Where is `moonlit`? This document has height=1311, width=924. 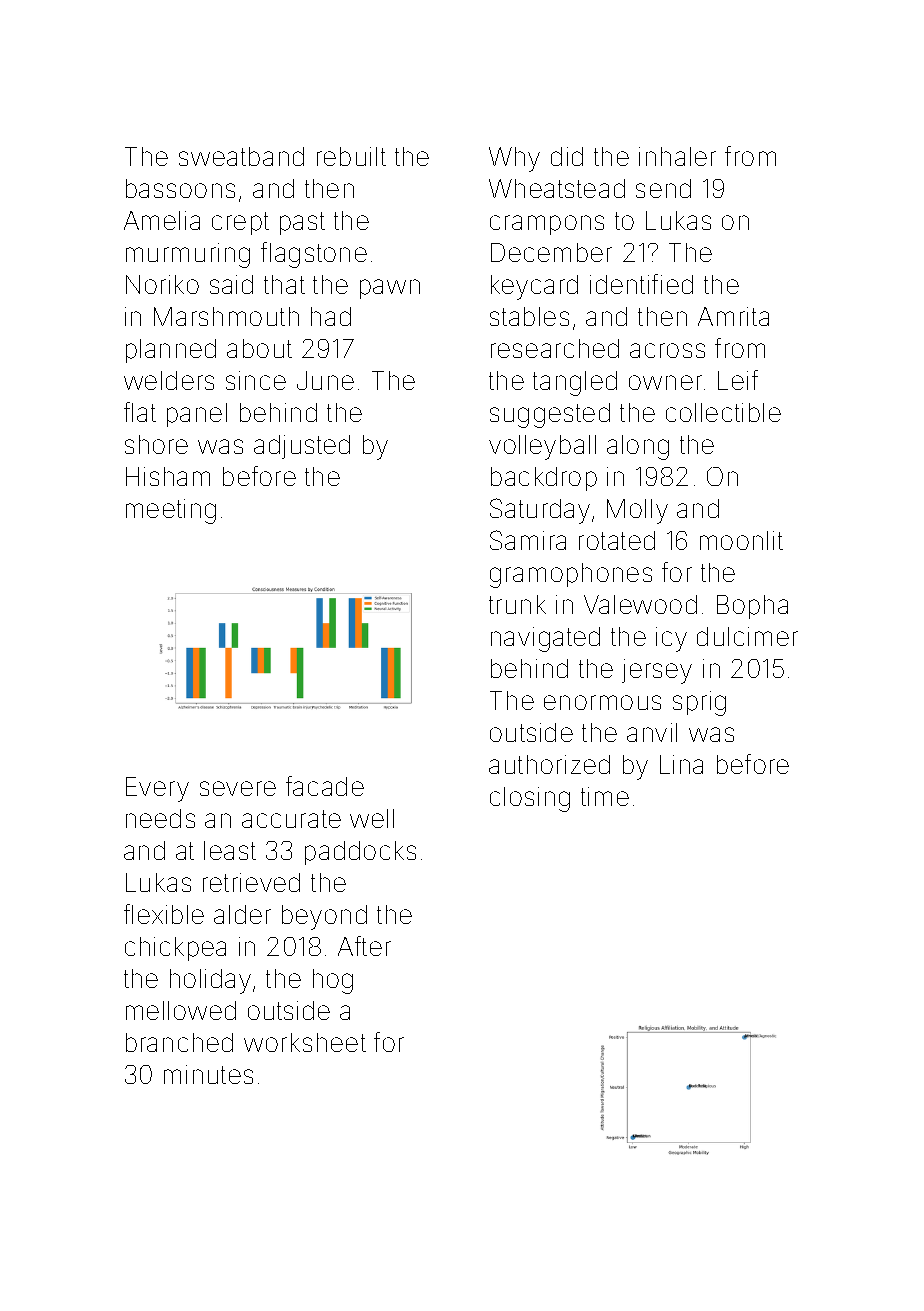
moonlit is located at coordinates (741, 540).
